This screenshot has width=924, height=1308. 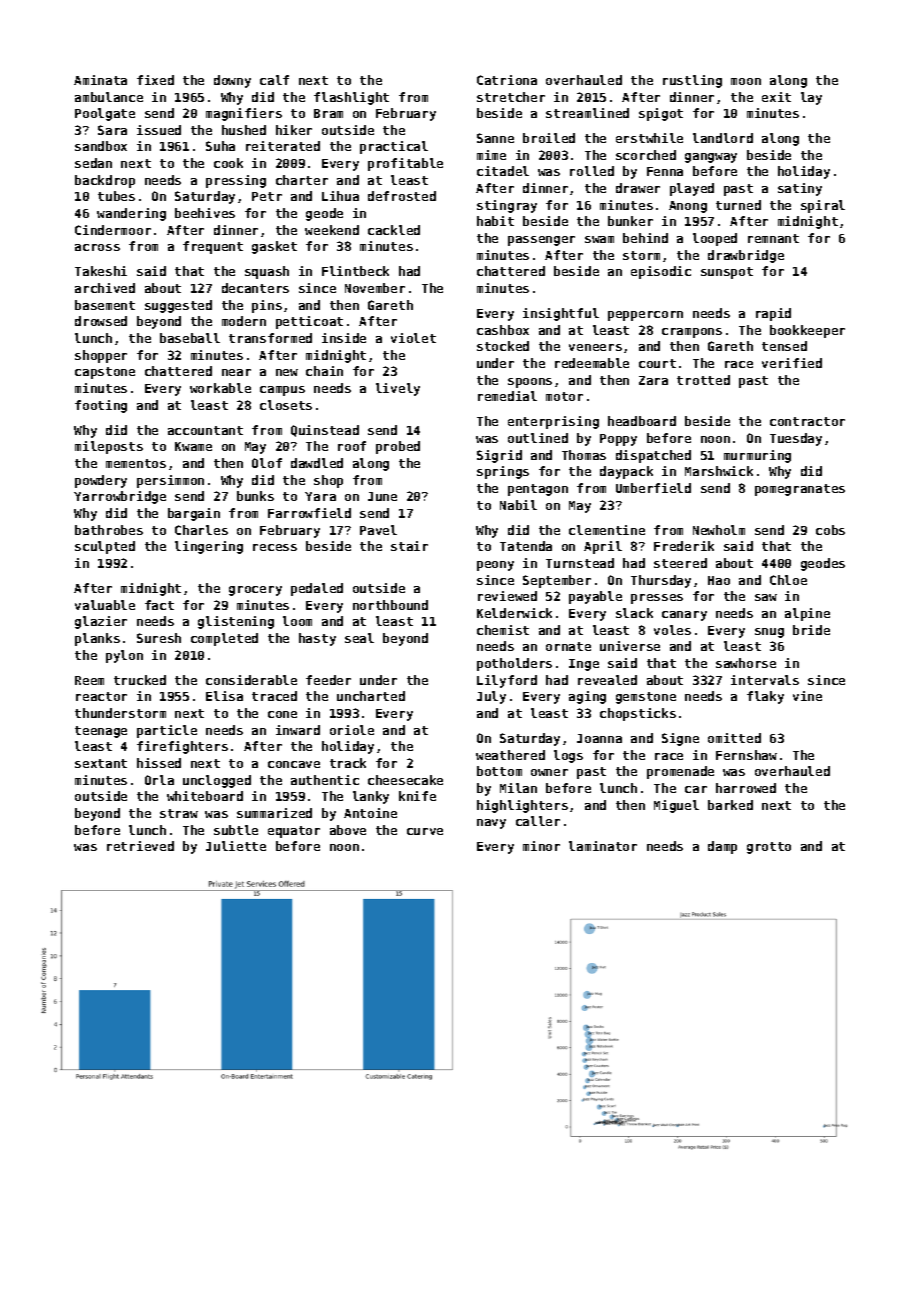 What do you see at coordinates (499, 456) in the screenshot?
I see `Sigrid` at bounding box center [499, 456].
